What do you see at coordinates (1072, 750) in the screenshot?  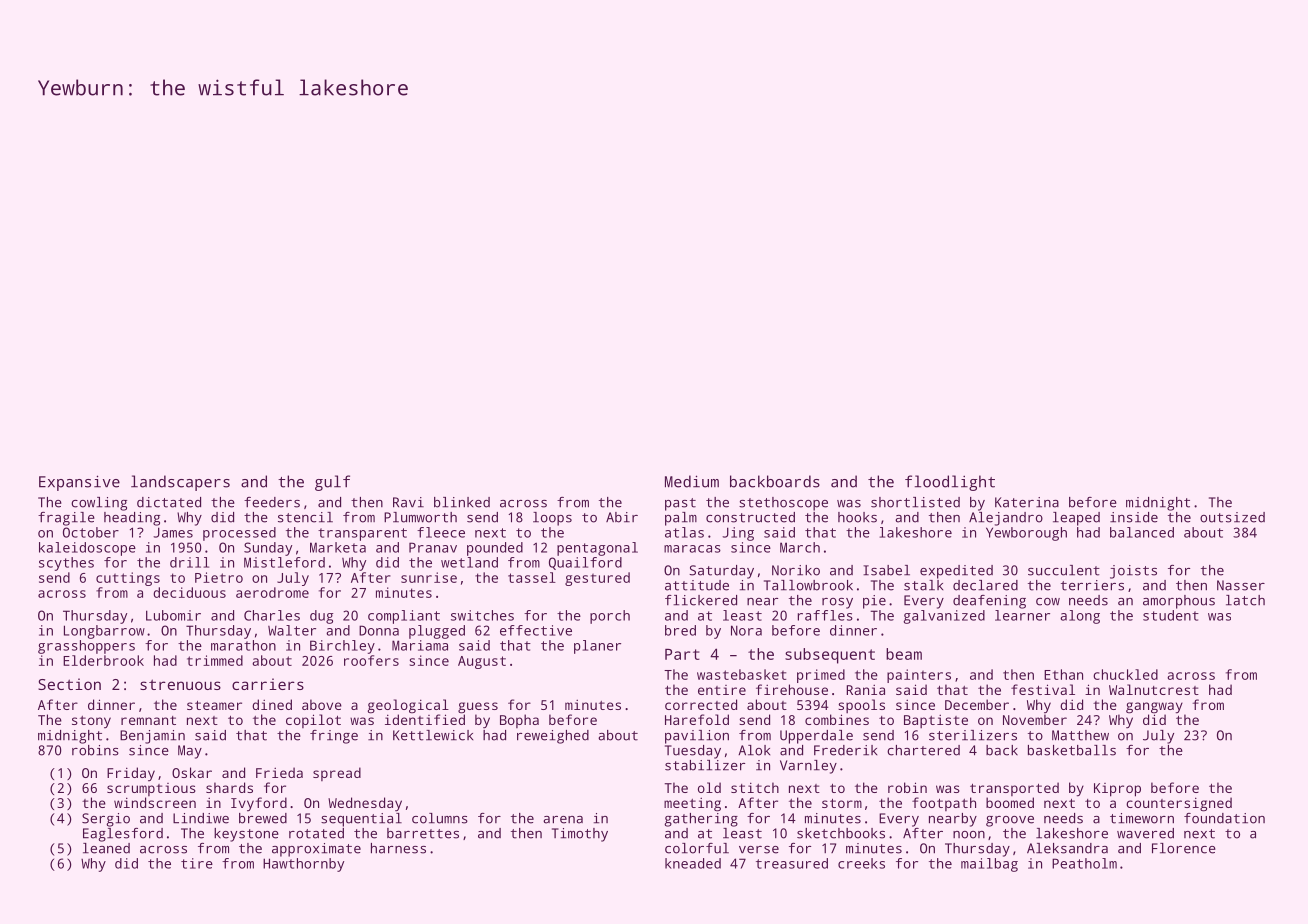 I see `basketballs` at bounding box center [1072, 750].
